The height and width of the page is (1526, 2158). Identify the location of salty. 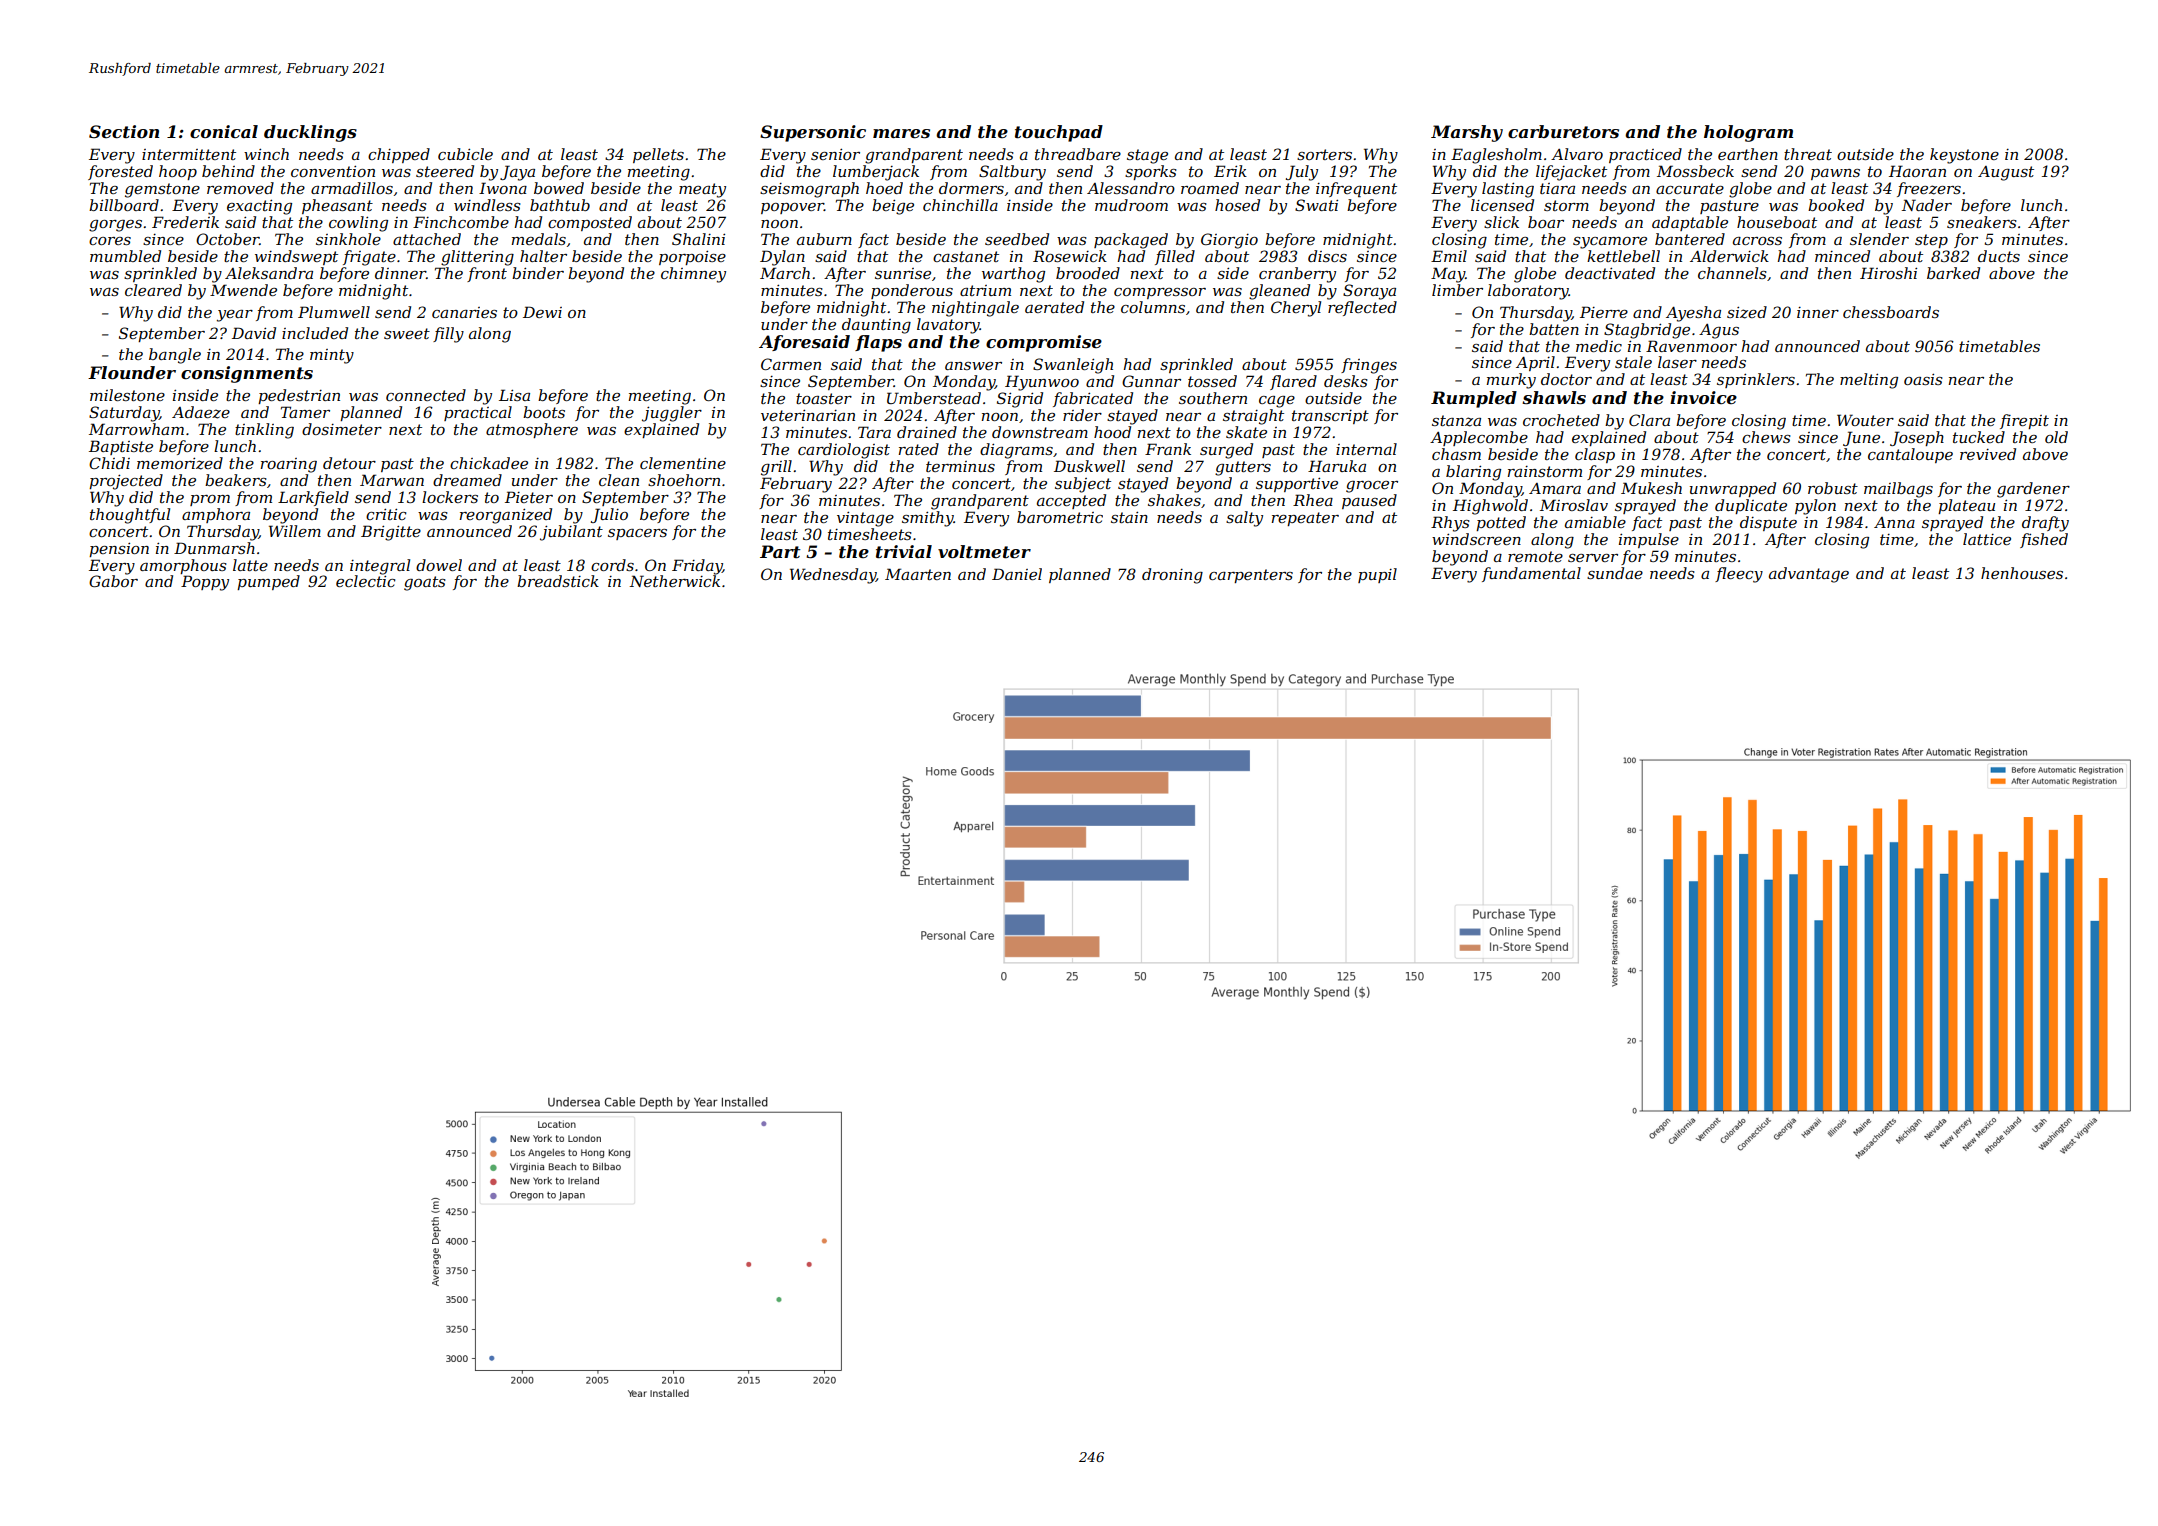
(1244, 519).
